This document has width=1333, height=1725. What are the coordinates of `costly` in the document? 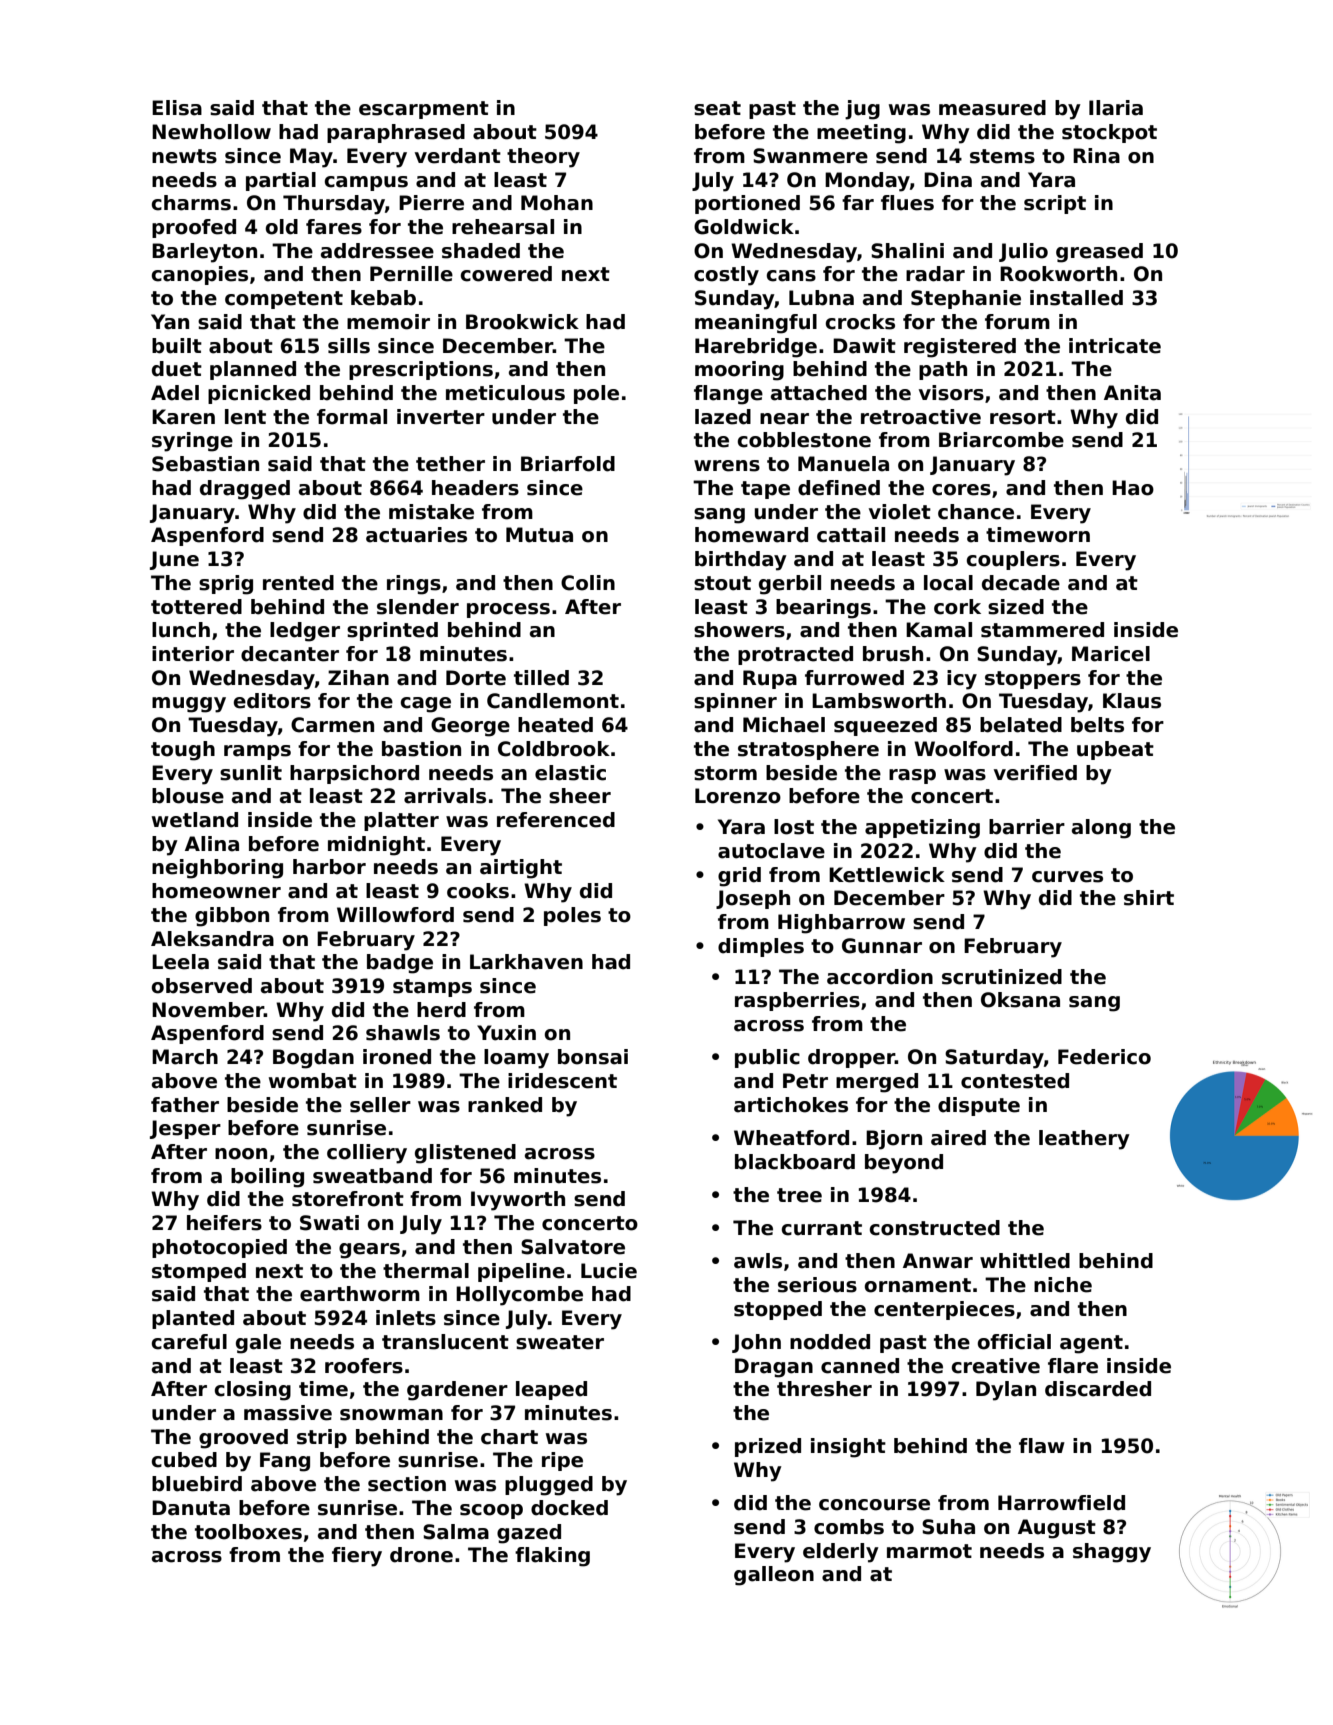 It's located at (726, 276).
